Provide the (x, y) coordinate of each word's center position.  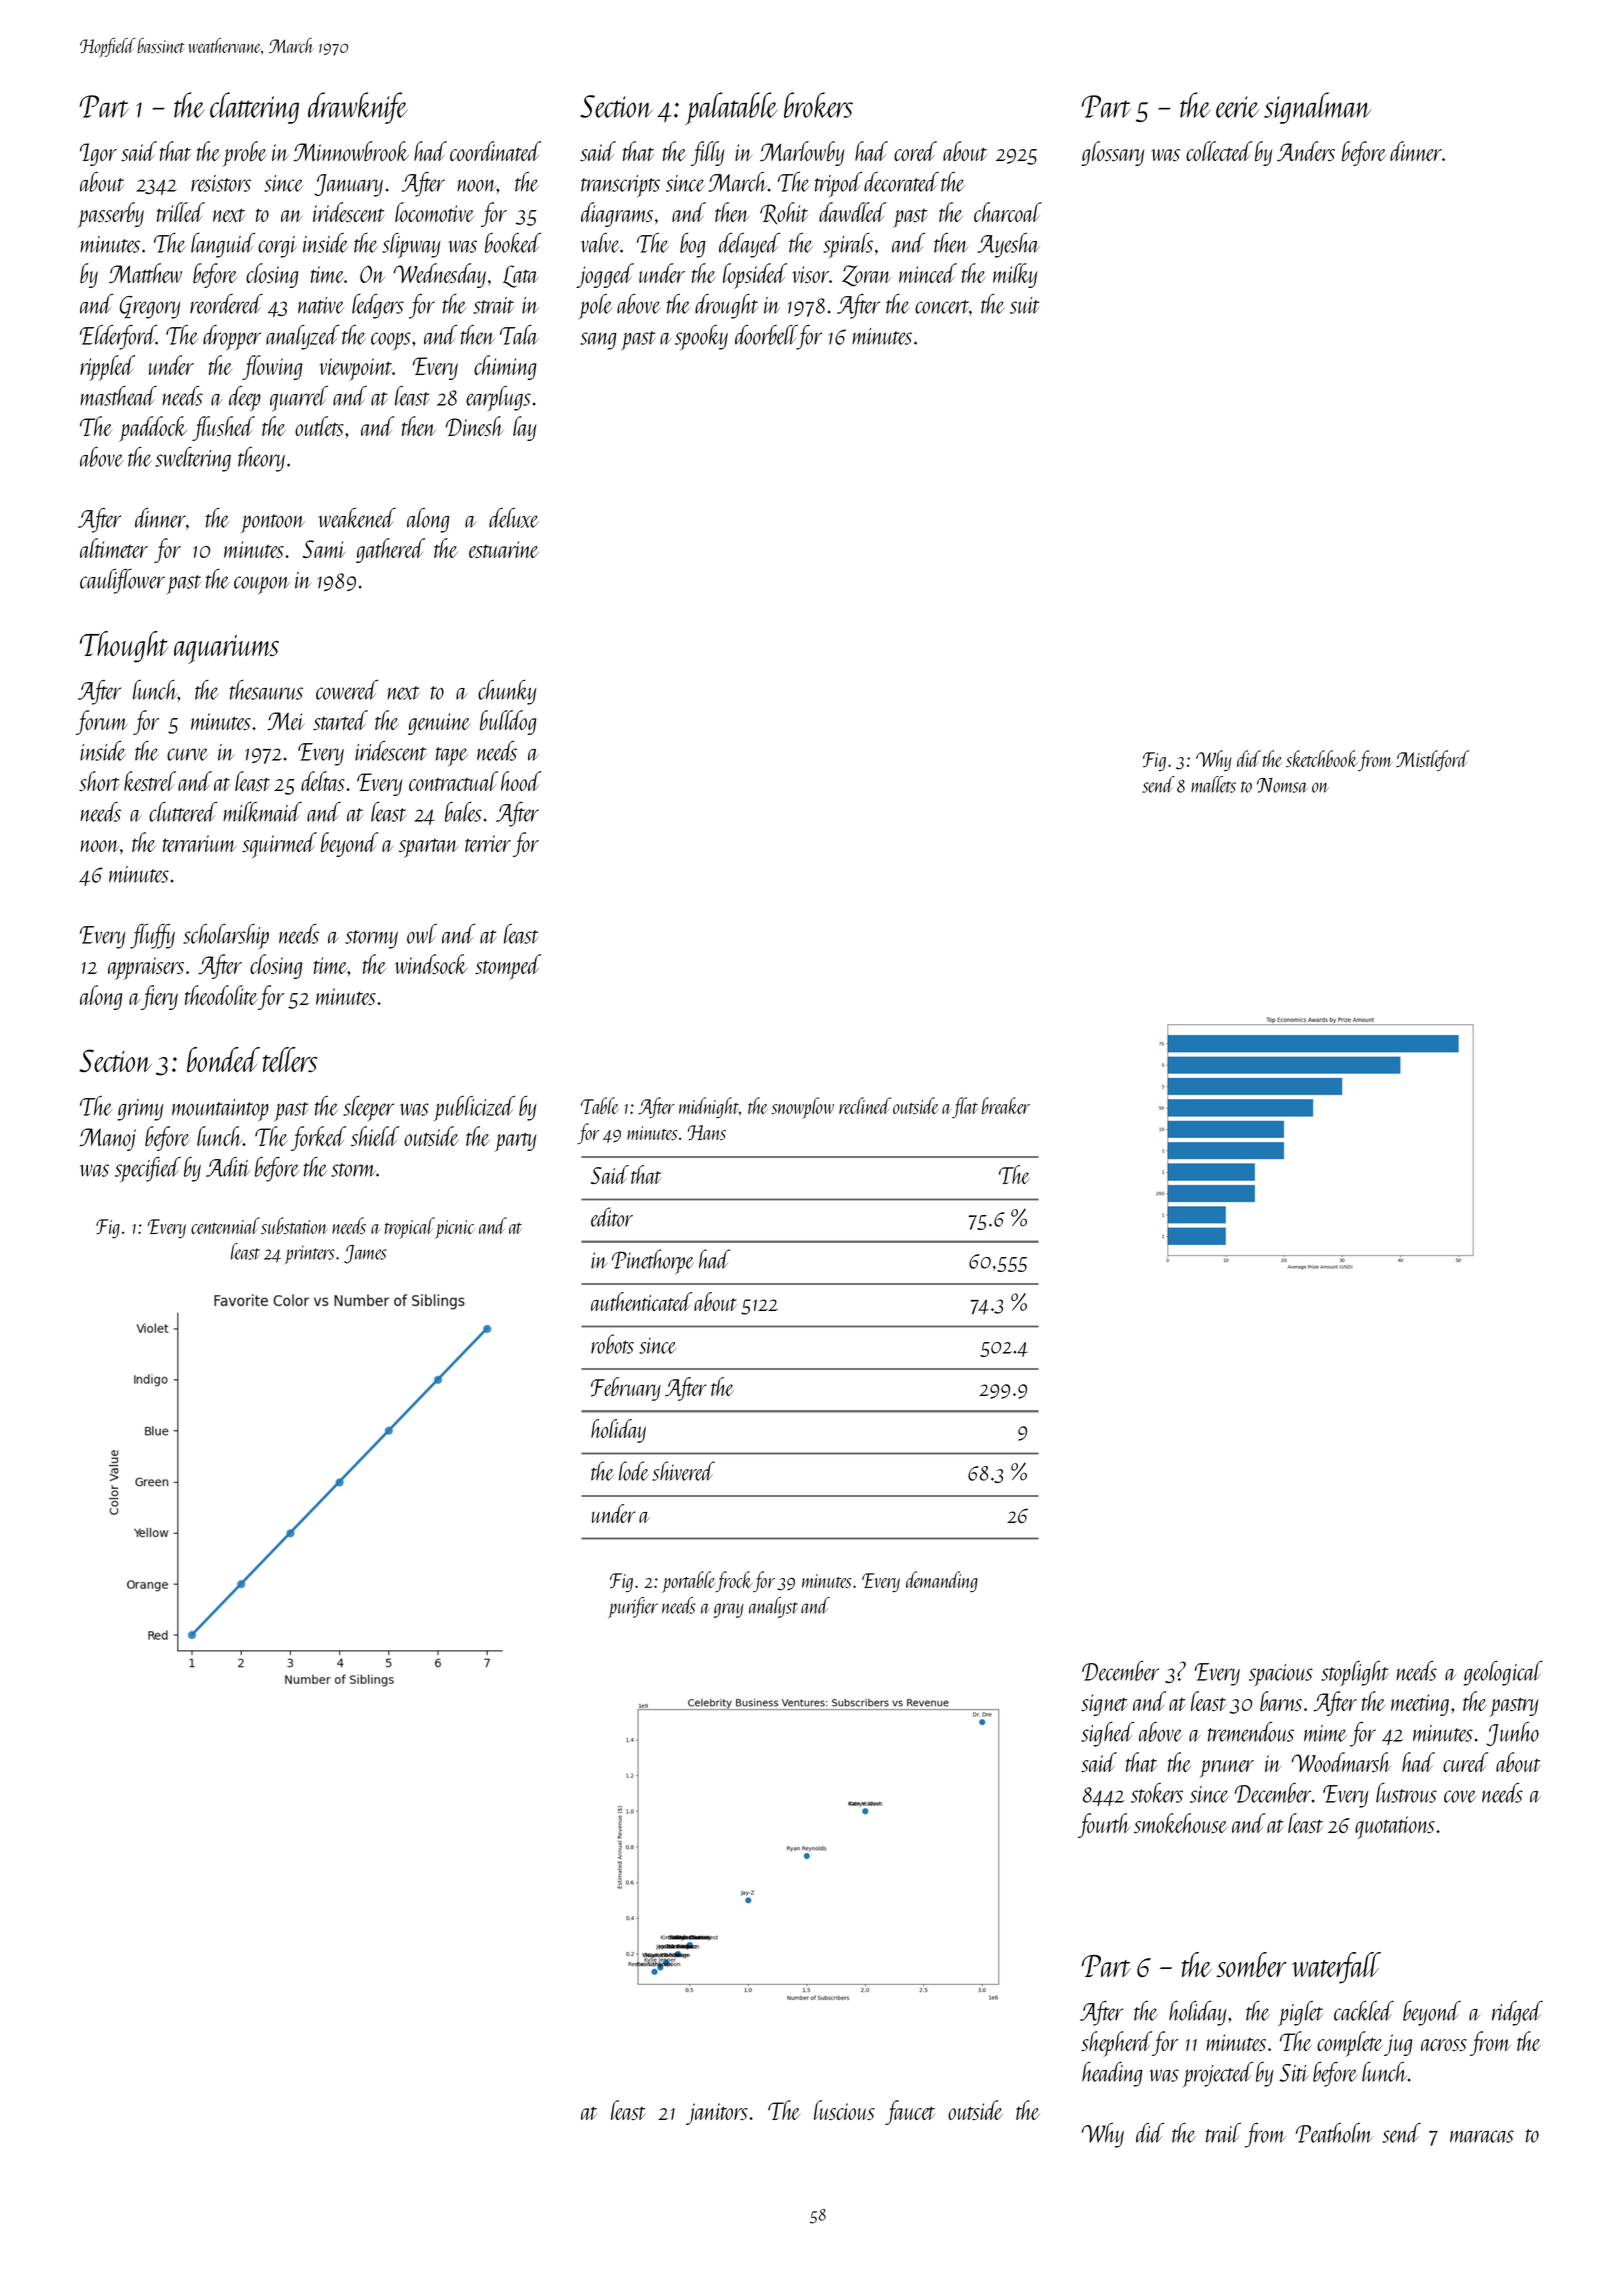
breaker (1006, 1105)
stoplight (1354, 1673)
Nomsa (1282, 785)
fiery (159, 997)
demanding (942, 1581)
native (321, 305)
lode (634, 1471)
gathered (390, 550)
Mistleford (1432, 760)
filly (707, 153)
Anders (1306, 151)
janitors (717, 2114)
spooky (701, 337)
